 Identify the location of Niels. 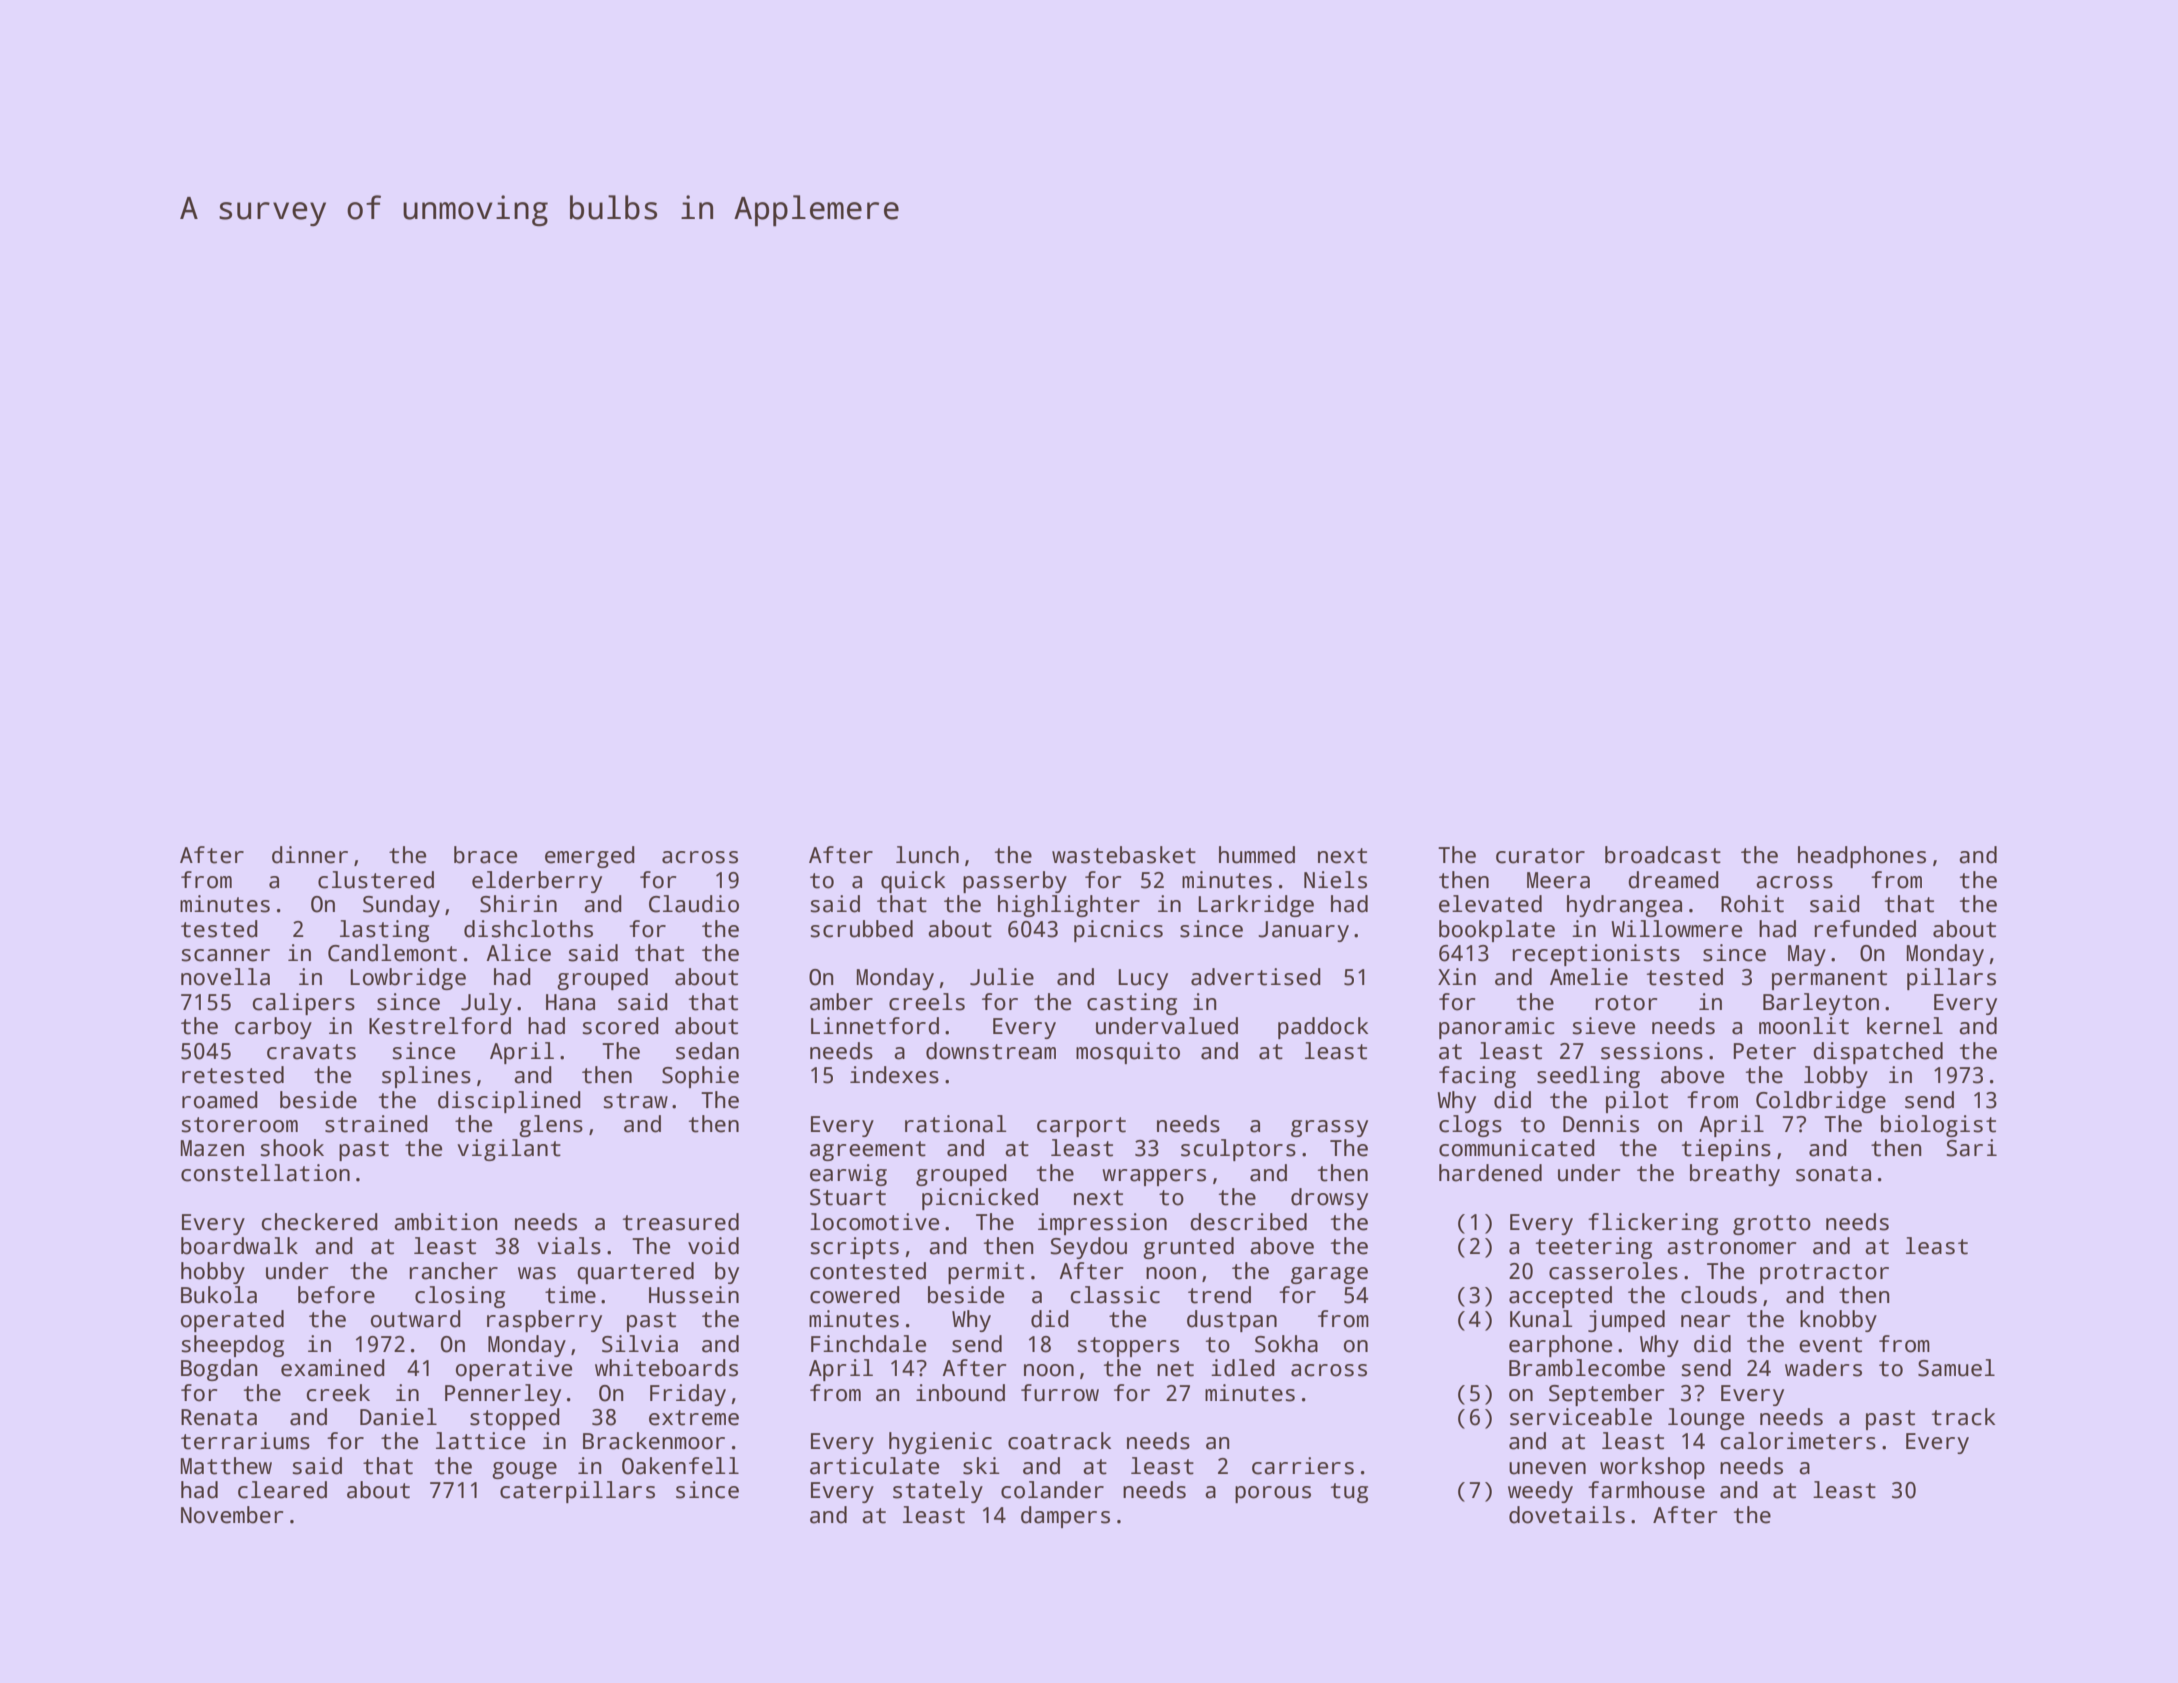
(1335, 880).
